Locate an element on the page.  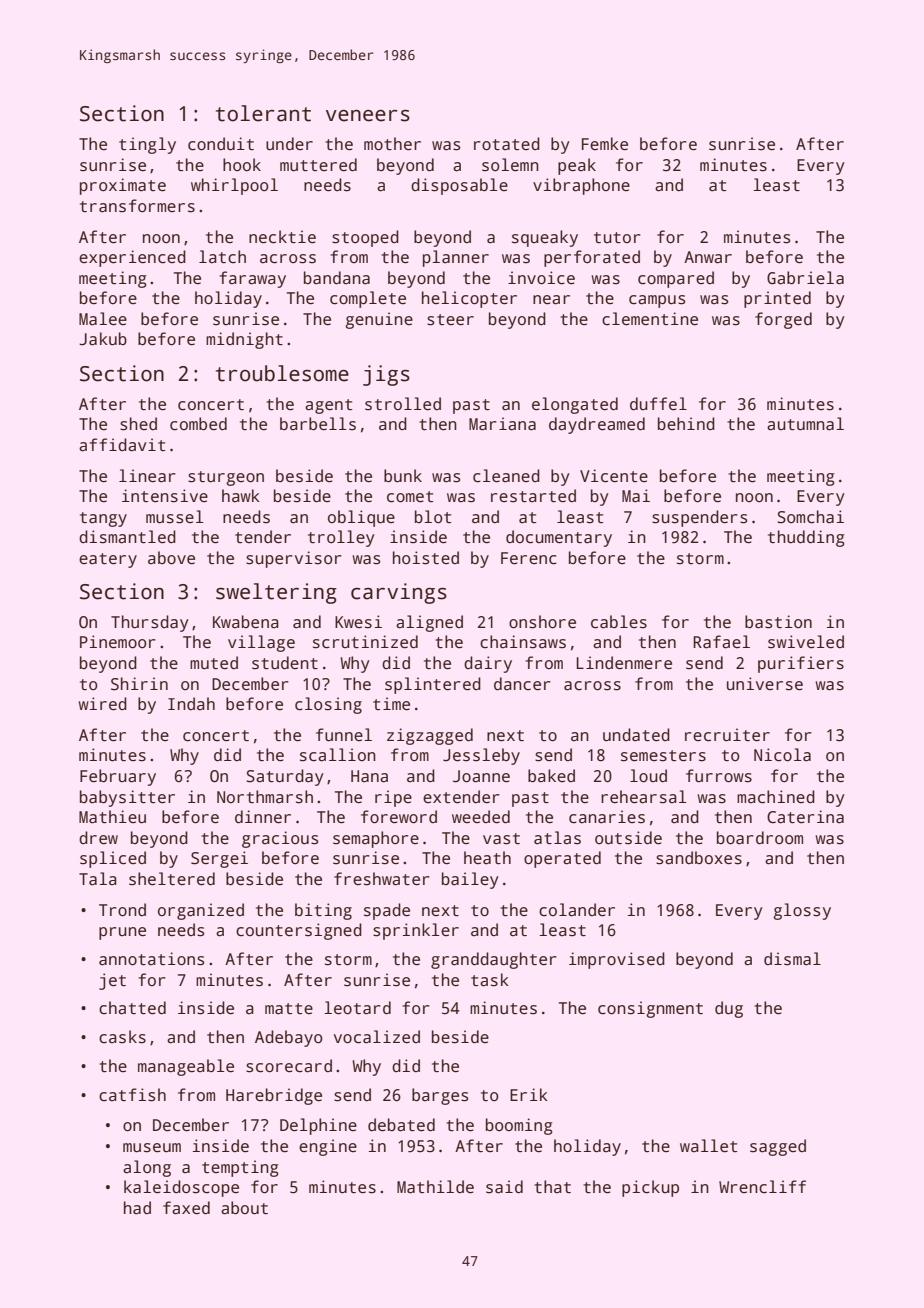
pickup is located at coordinates (650, 1188).
